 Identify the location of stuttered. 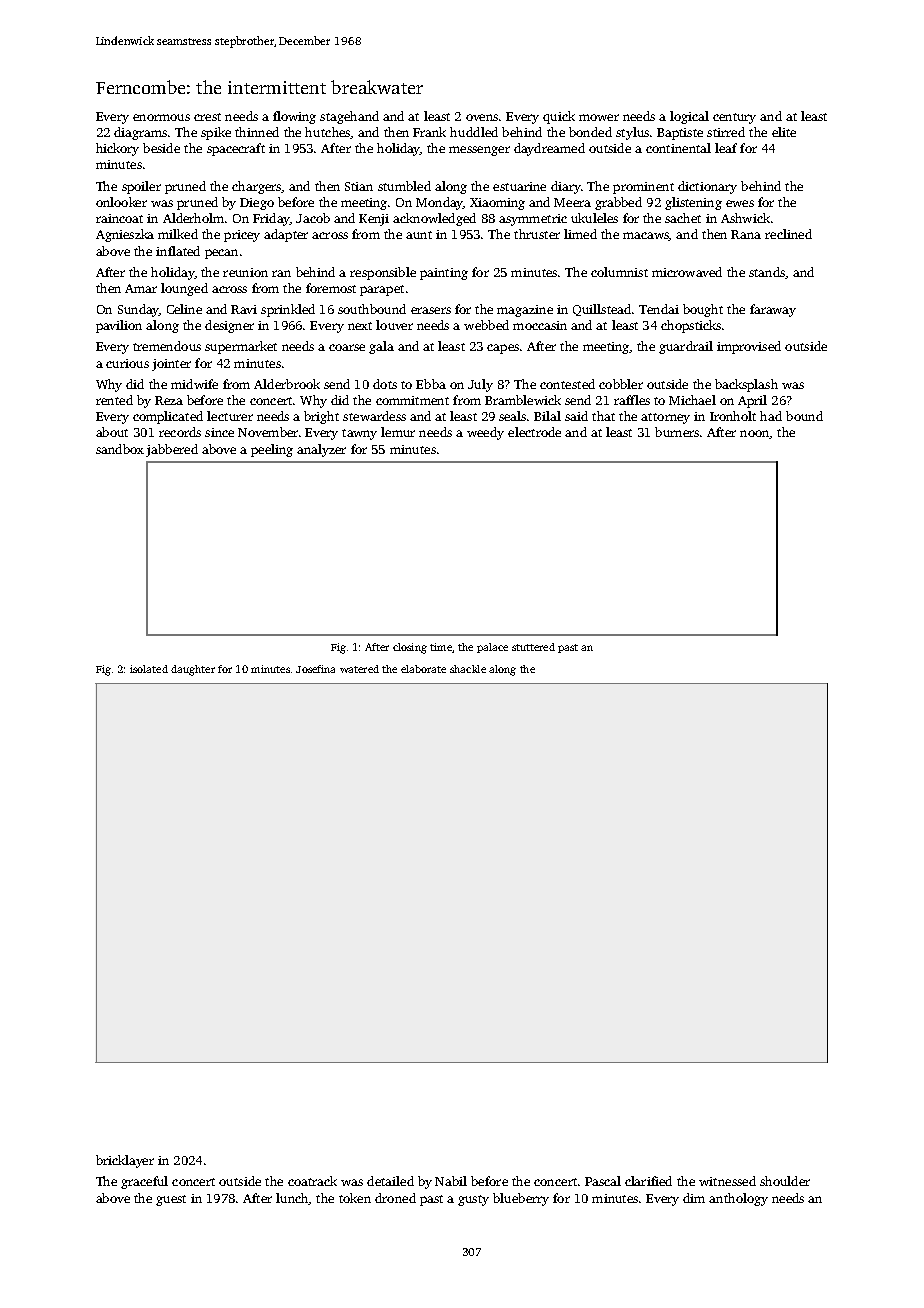
(533, 647).
